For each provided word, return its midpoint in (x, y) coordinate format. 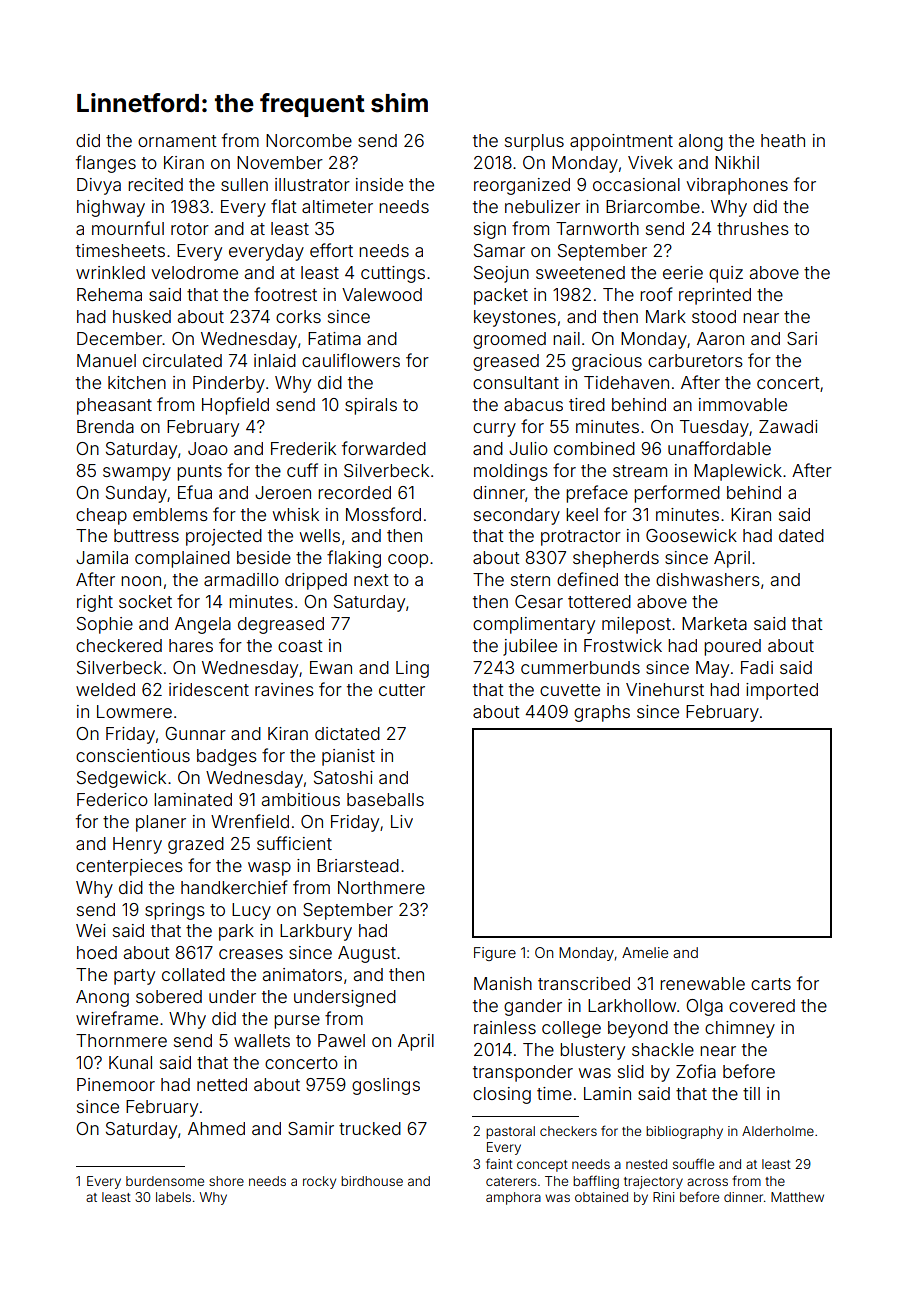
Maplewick (738, 472)
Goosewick (691, 535)
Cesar (539, 601)
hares (191, 645)
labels (173, 1197)
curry (494, 430)
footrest (285, 294)
